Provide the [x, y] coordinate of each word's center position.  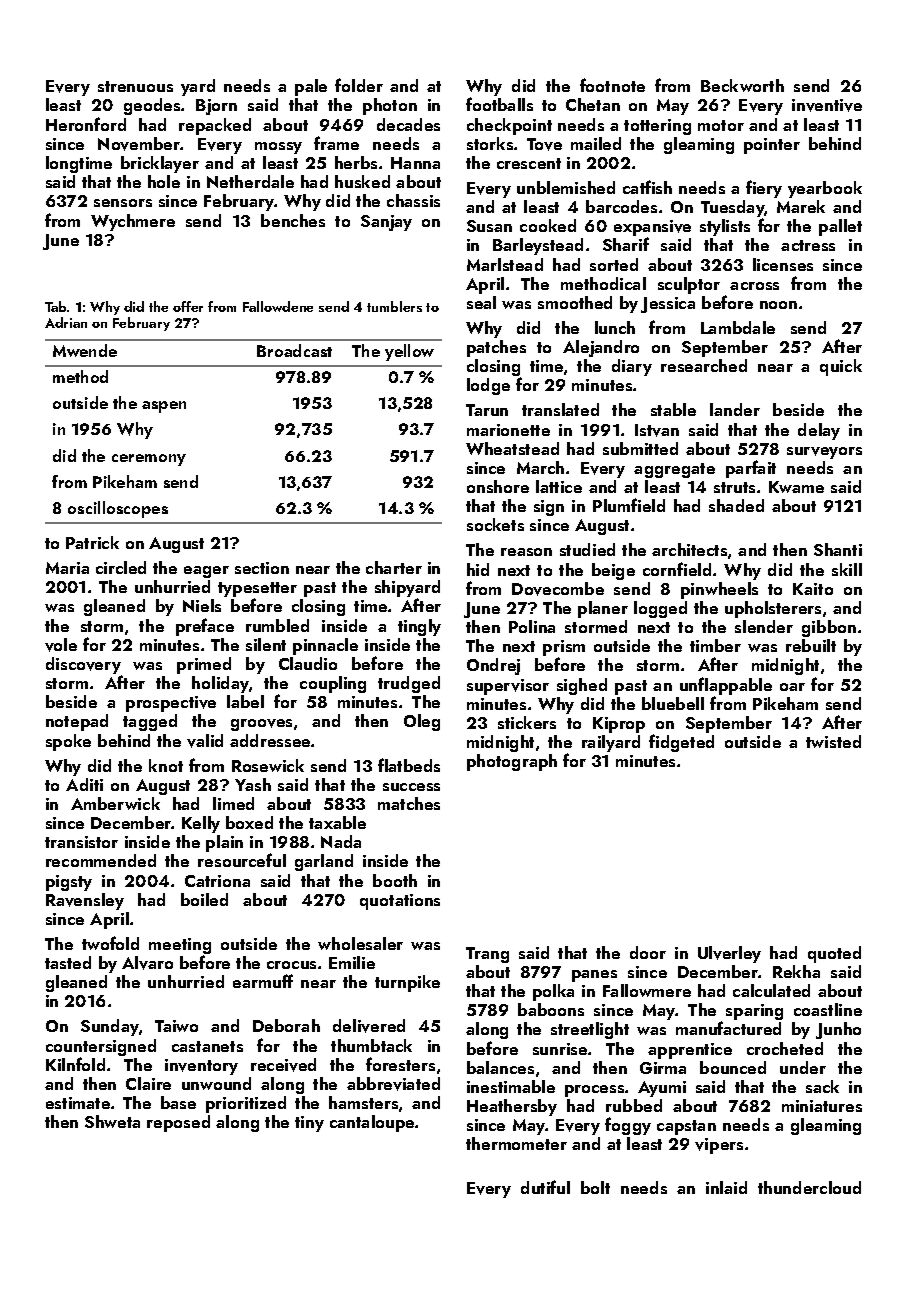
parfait [751, 469]
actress [808, 245]
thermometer [516, 1143]
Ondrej [493, 666]
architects [689, 549]
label [245, 701]
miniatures [822, 1106]
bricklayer [160, 164]
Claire [148, 1083]
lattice [559, 486]
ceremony [149, 460]
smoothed [575, 302]
